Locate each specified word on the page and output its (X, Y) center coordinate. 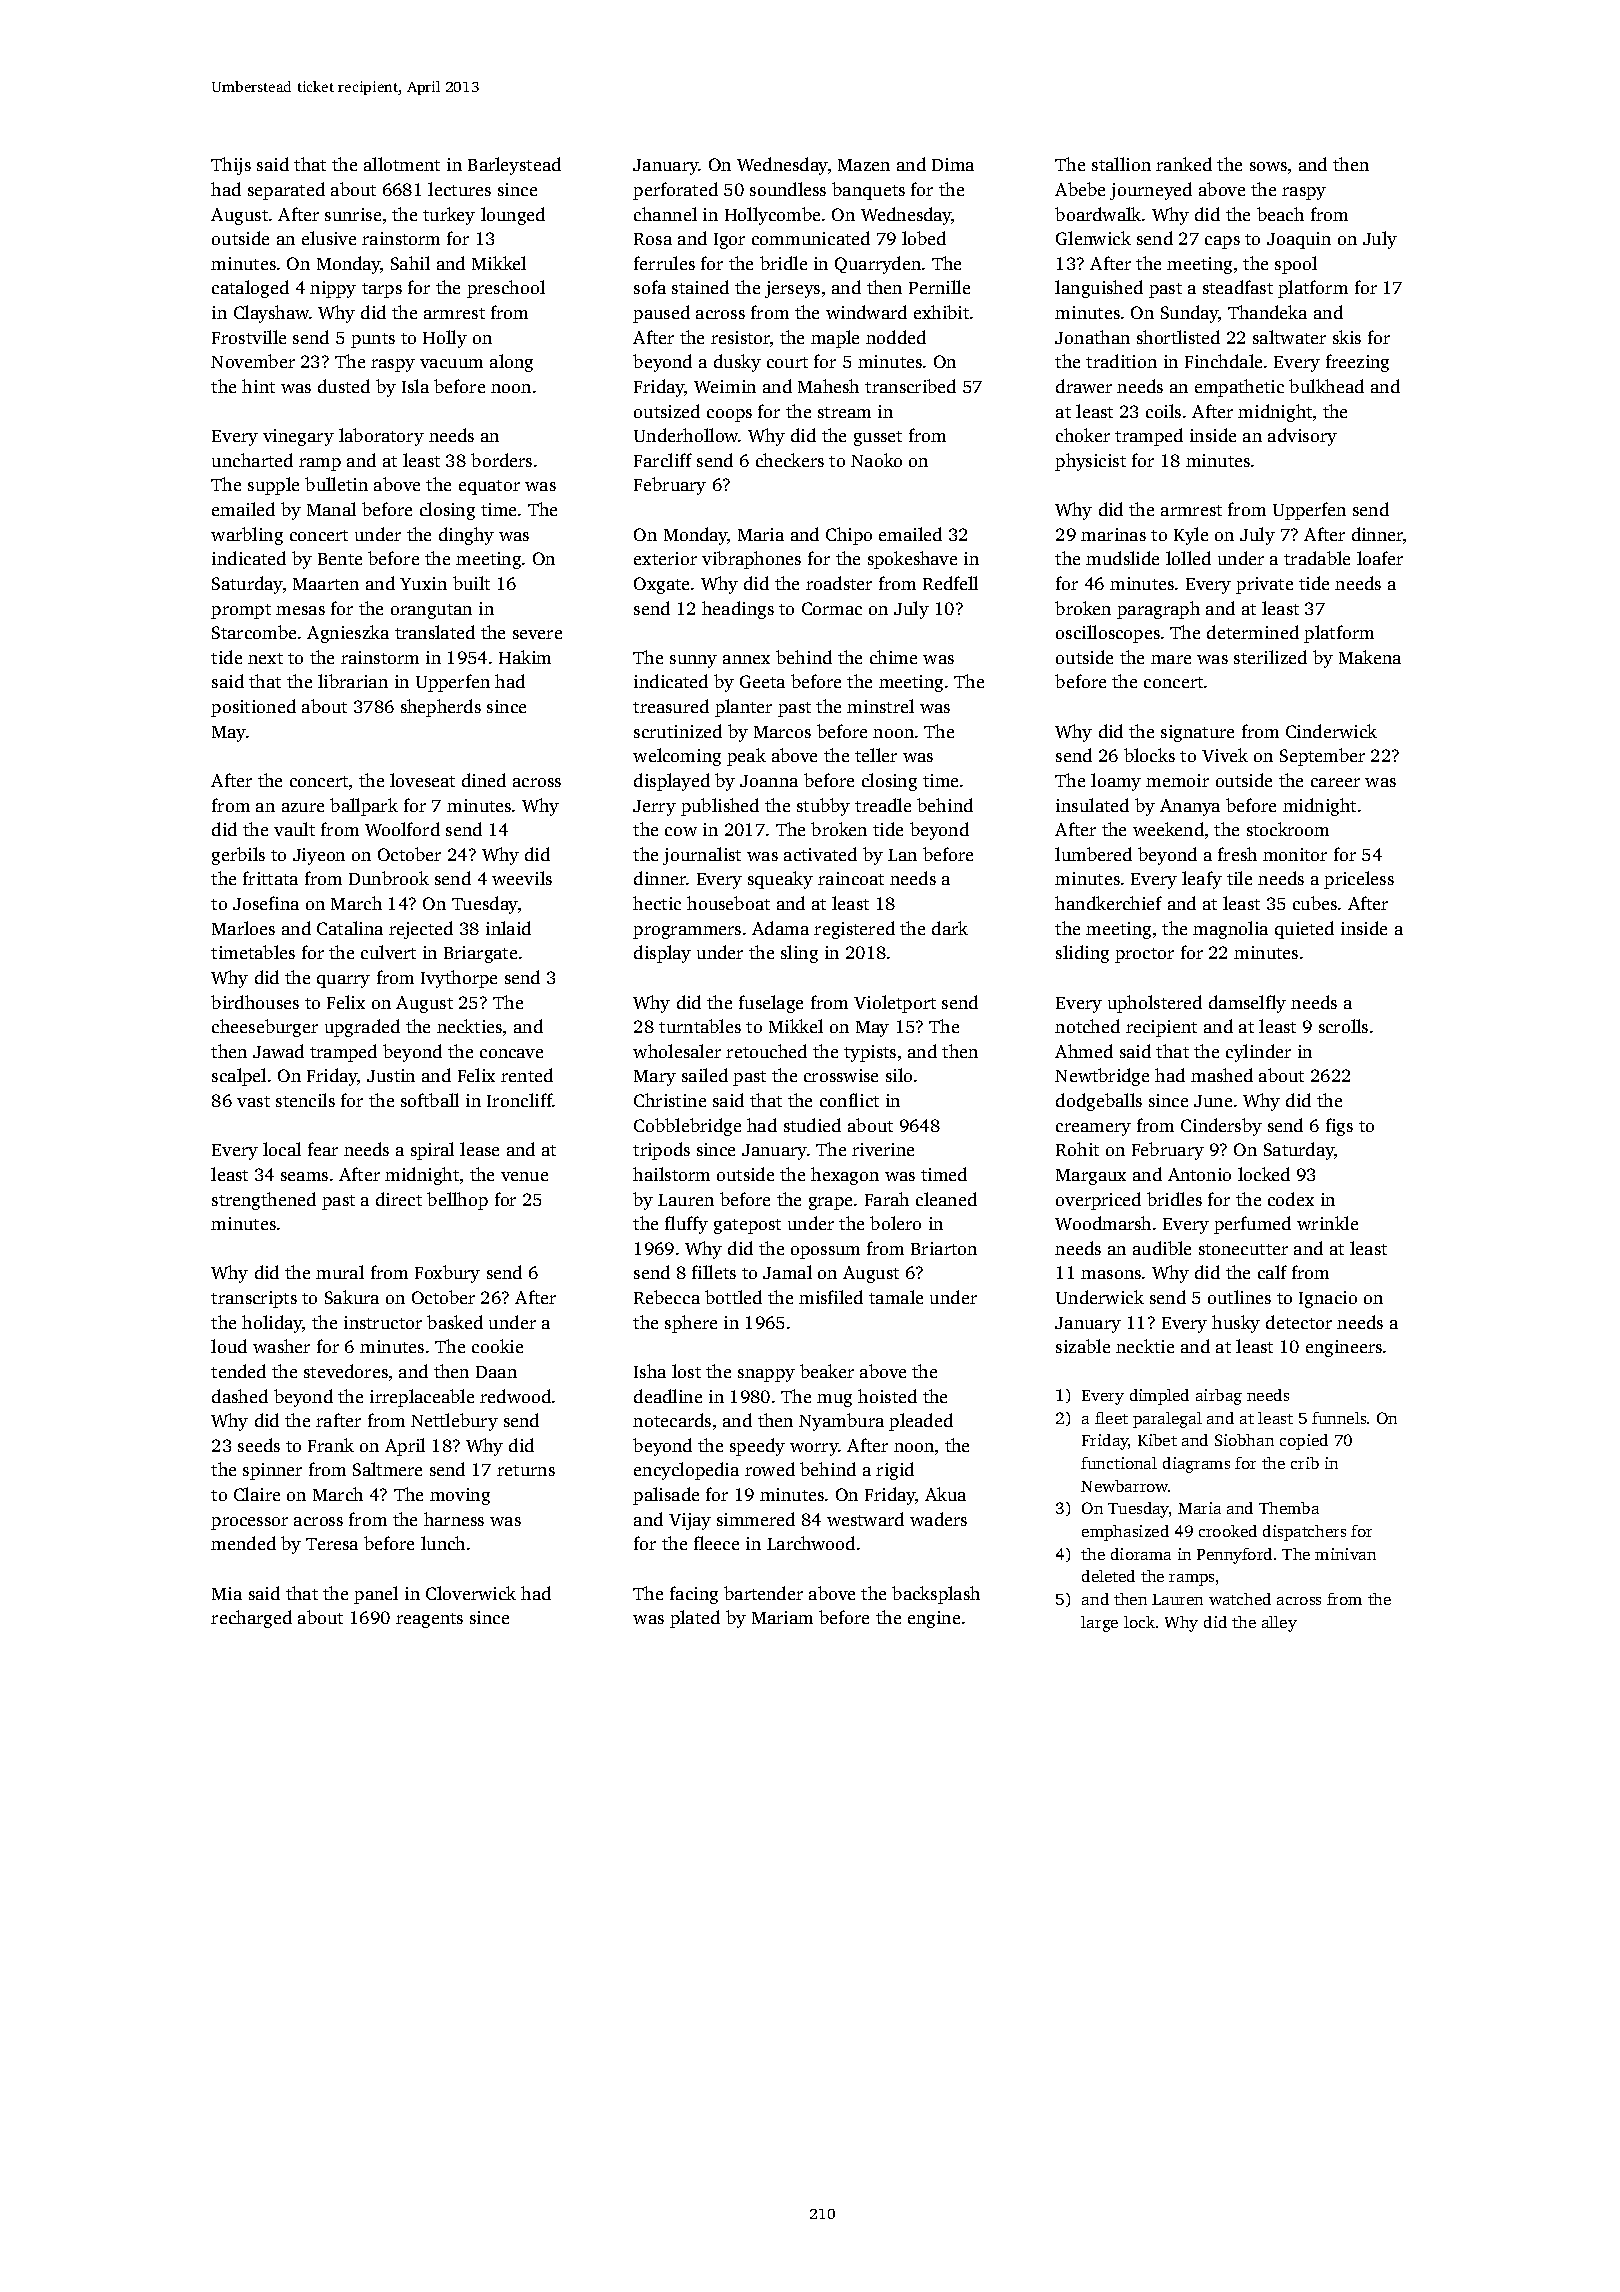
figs (1339, 1127)
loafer (1380, 558)
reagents (429, 1620)
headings (738, 610)
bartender (763, 1593)
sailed (705, 1075)
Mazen (864, 165)
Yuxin (423, 583)
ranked (1184, 164)
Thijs (231, 166)
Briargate (480, 954)
